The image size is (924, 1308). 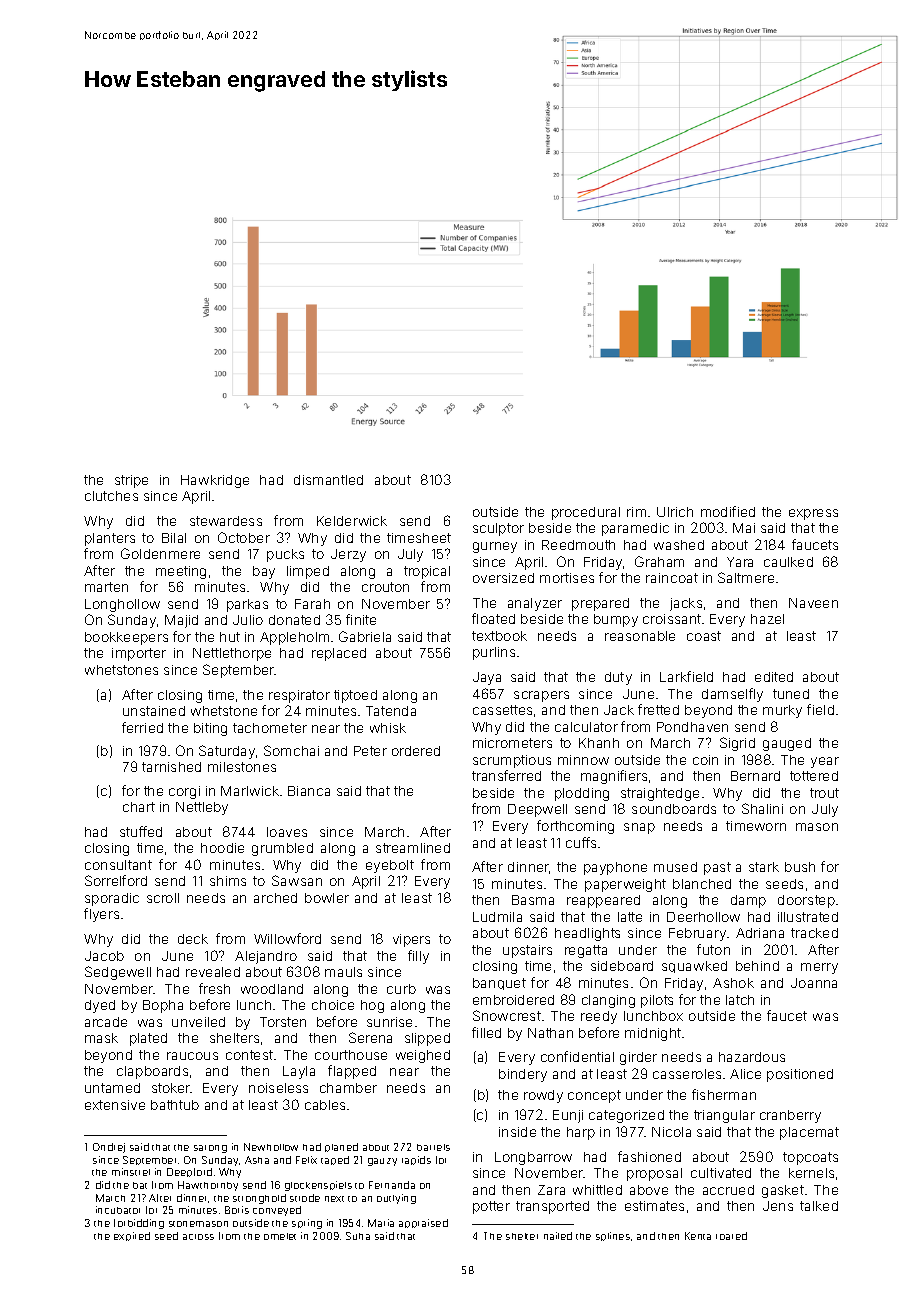 What do you see at coordinates (208, 1186) in the document?
I see `Hawthornby` at bounding box center [208, 1186].
